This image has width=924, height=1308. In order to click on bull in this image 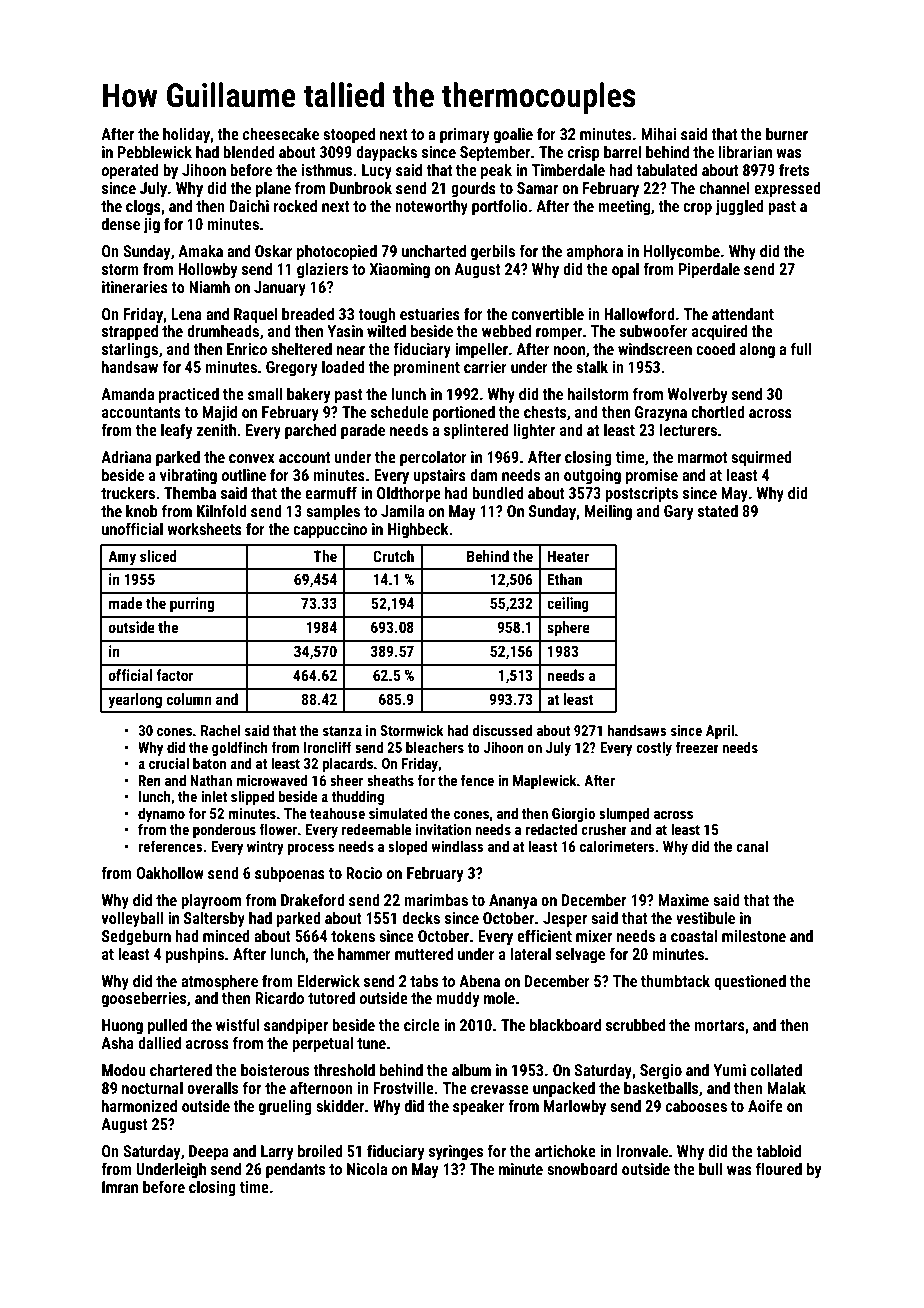, I will do `click(710, 1168)`.
